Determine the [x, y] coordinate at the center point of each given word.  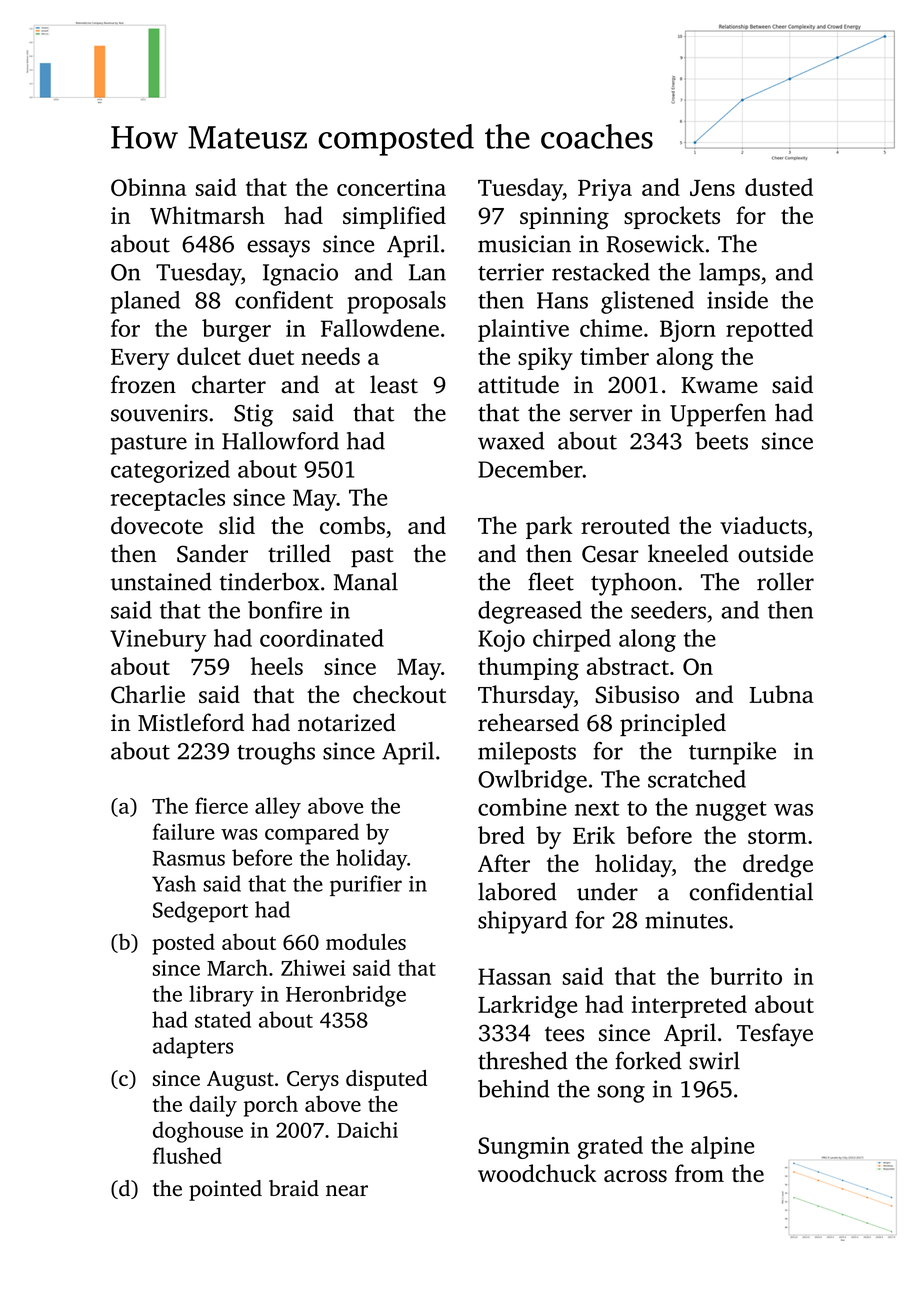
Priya [605, 190]
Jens [712, 188]
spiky [545, 358]
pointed [225, 1190]
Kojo [501, 641]
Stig [253, 415]
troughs [276, 753]
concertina [391, 187]
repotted [769, 330]
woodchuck [537, 1173]
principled [673, 724]
